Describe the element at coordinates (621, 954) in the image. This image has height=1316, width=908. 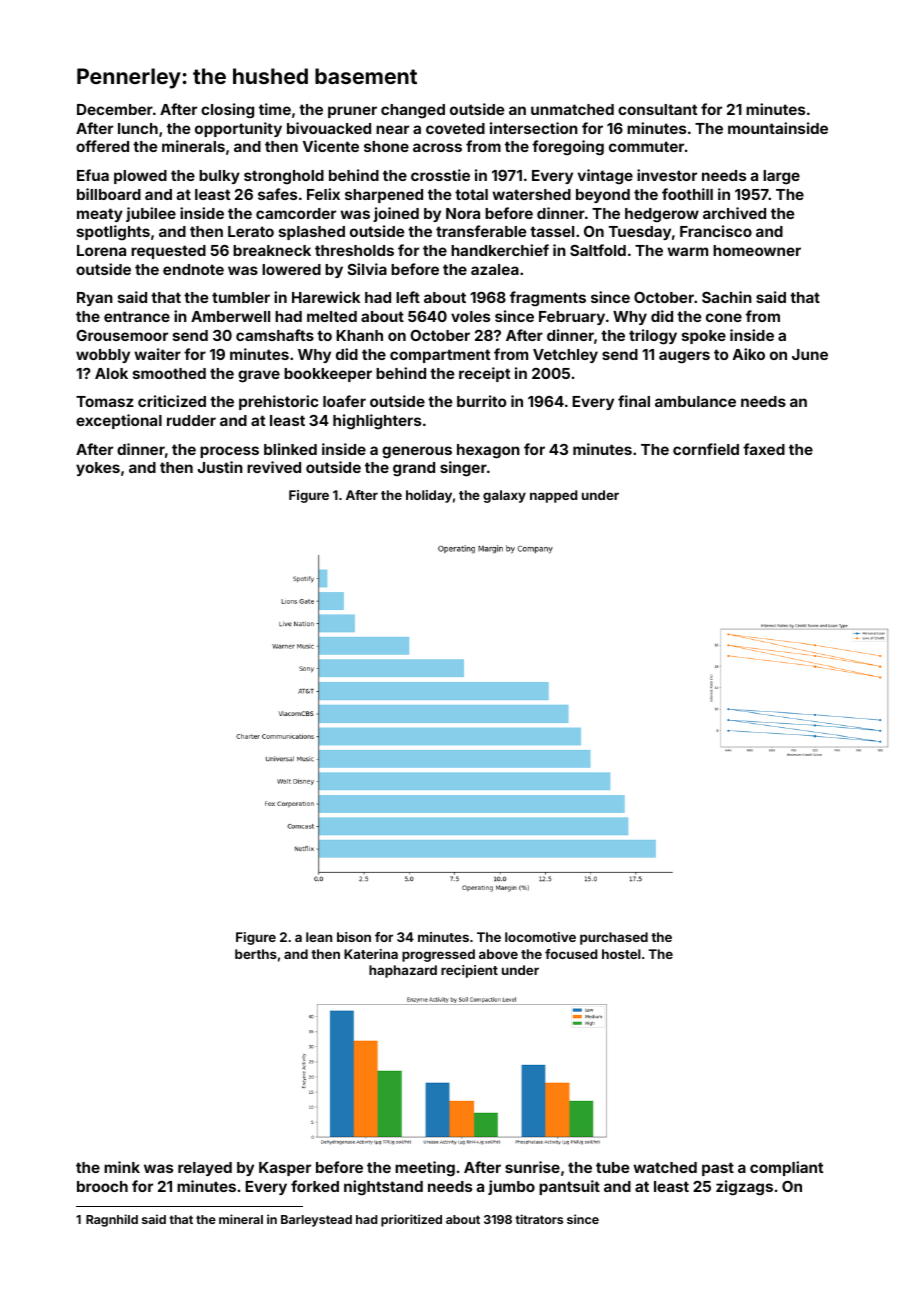
I see `hostel` at that location.
